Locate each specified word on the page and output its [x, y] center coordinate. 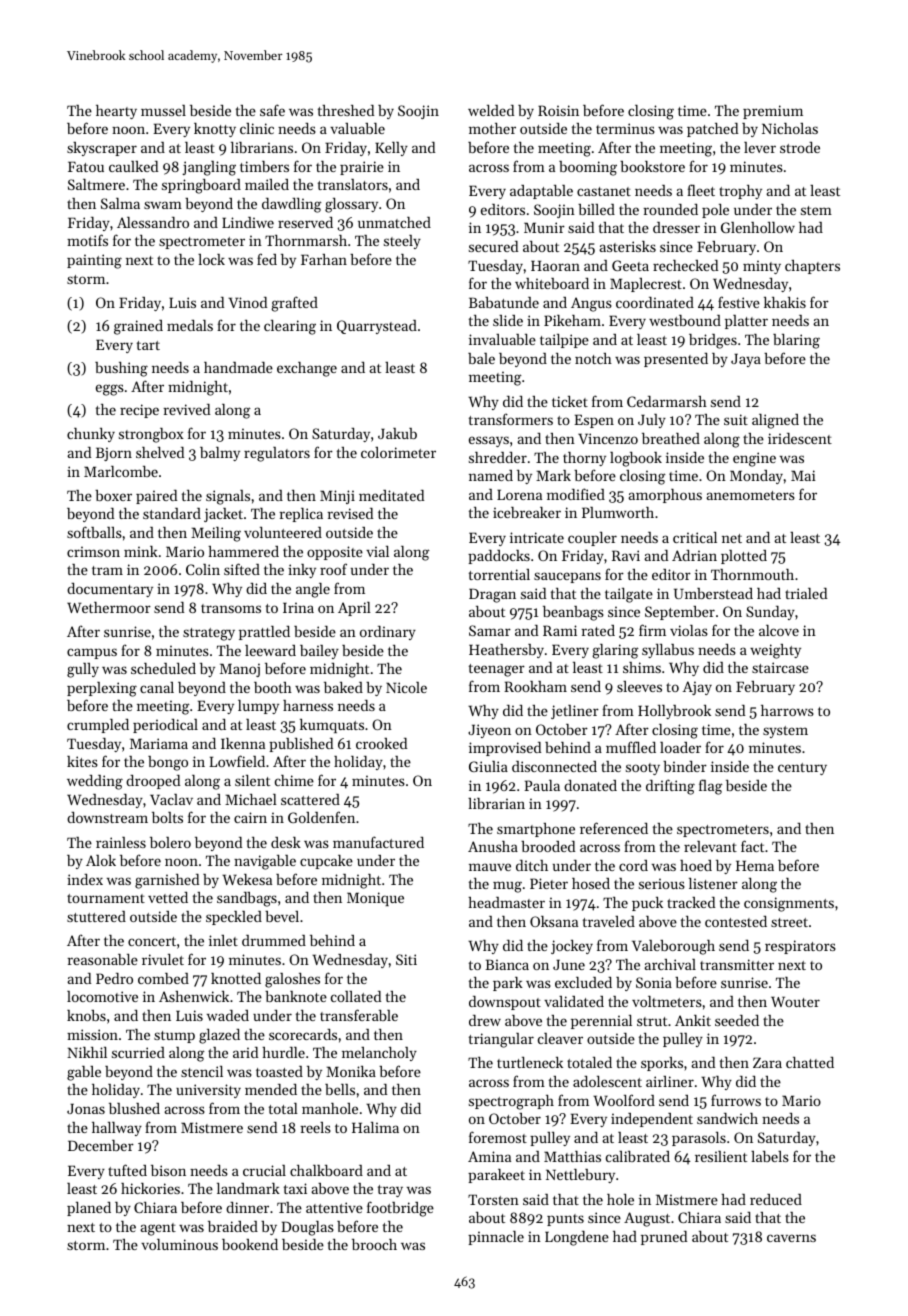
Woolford [624, 1100]
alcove [779, 630]
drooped [153, 782]
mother [492, 128]
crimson [93, 551]
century [802, 769]
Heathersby [506, 651]
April [354, 609]
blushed [134, 1108]
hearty [116, 112]
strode [800, 147]
